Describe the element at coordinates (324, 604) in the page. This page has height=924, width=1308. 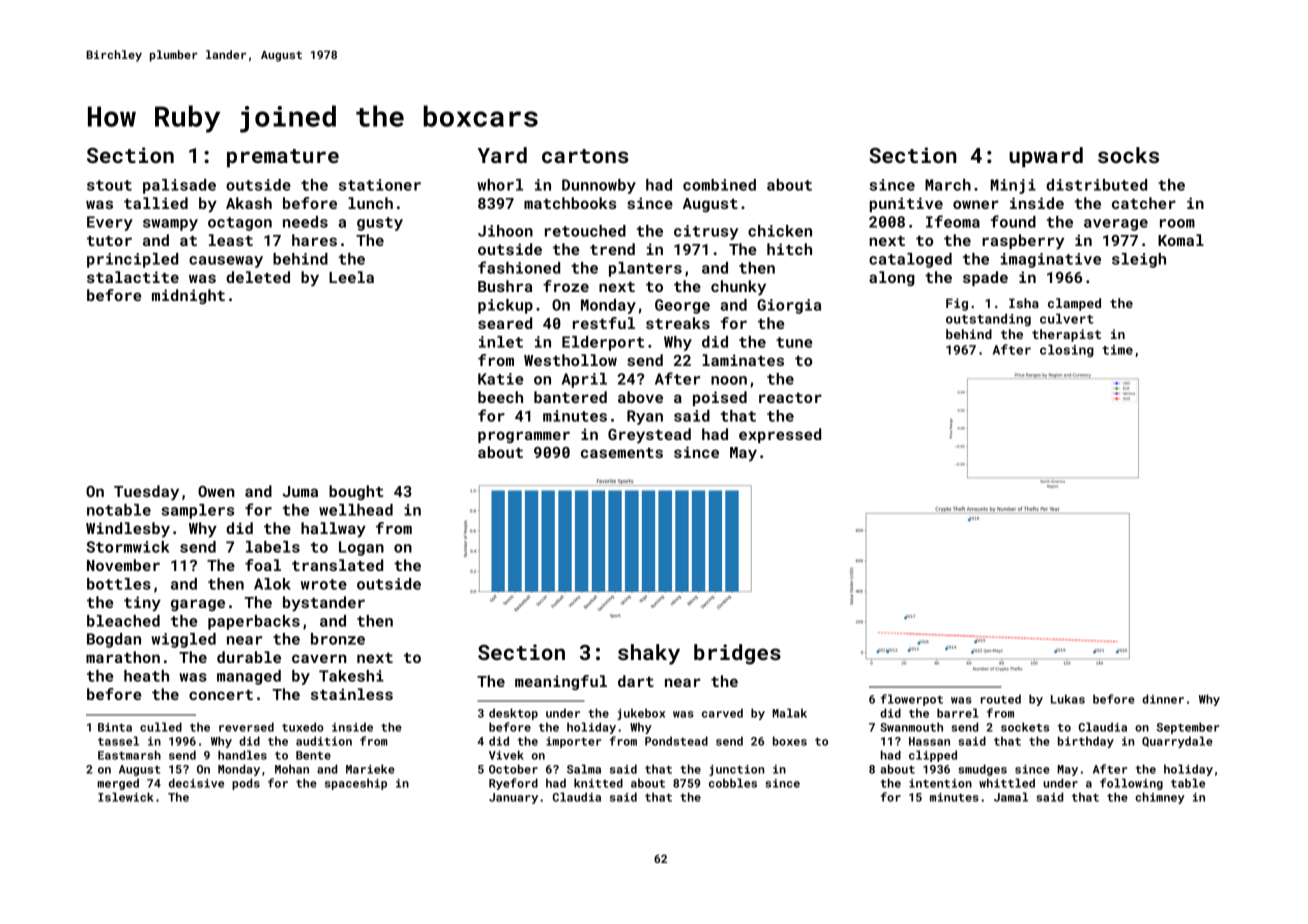
I see `bystander` at that location.
